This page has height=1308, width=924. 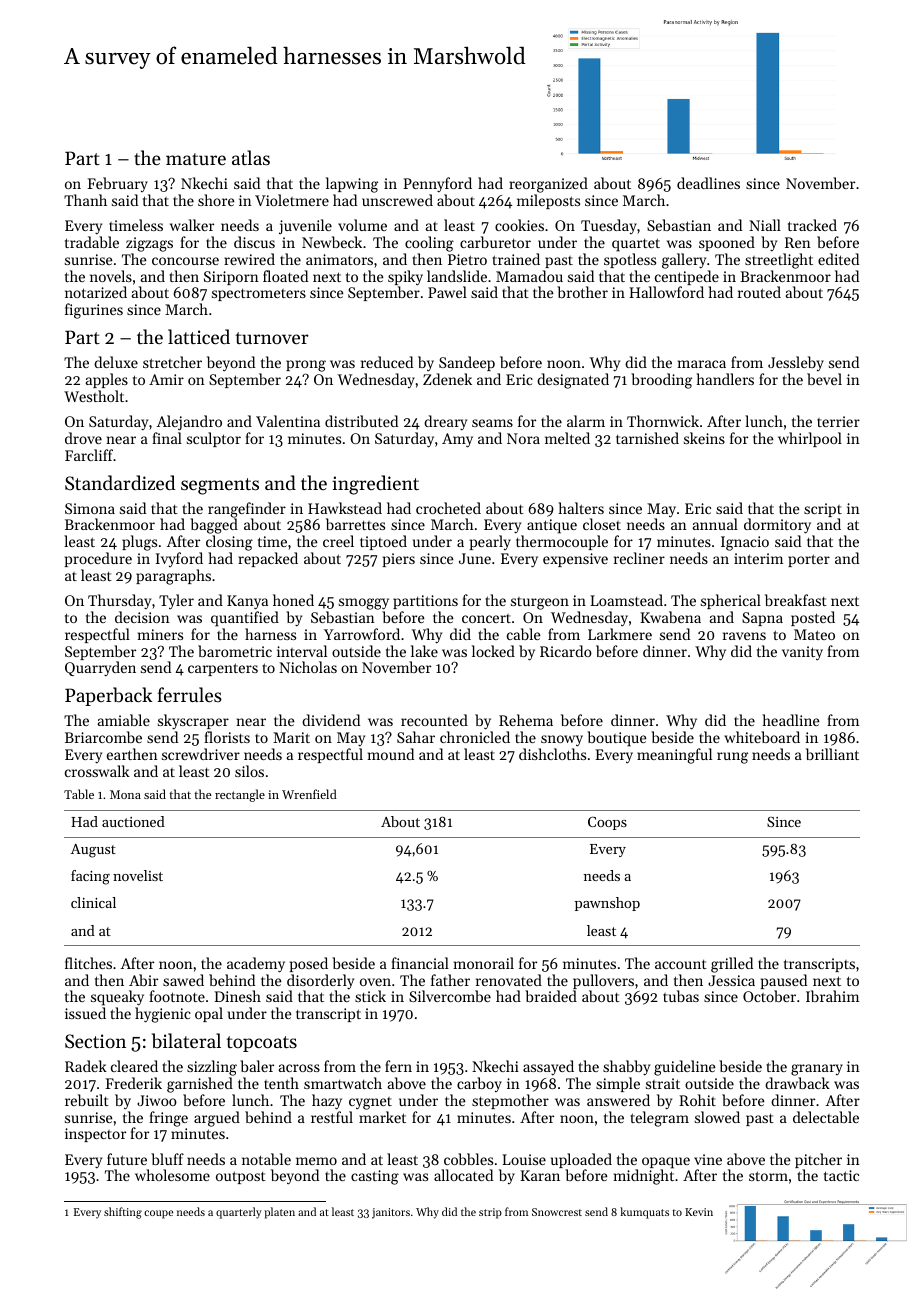 What do you see at coordinates (759, 292) in the page?
I see `routed` at bounding box center [759, 292].
